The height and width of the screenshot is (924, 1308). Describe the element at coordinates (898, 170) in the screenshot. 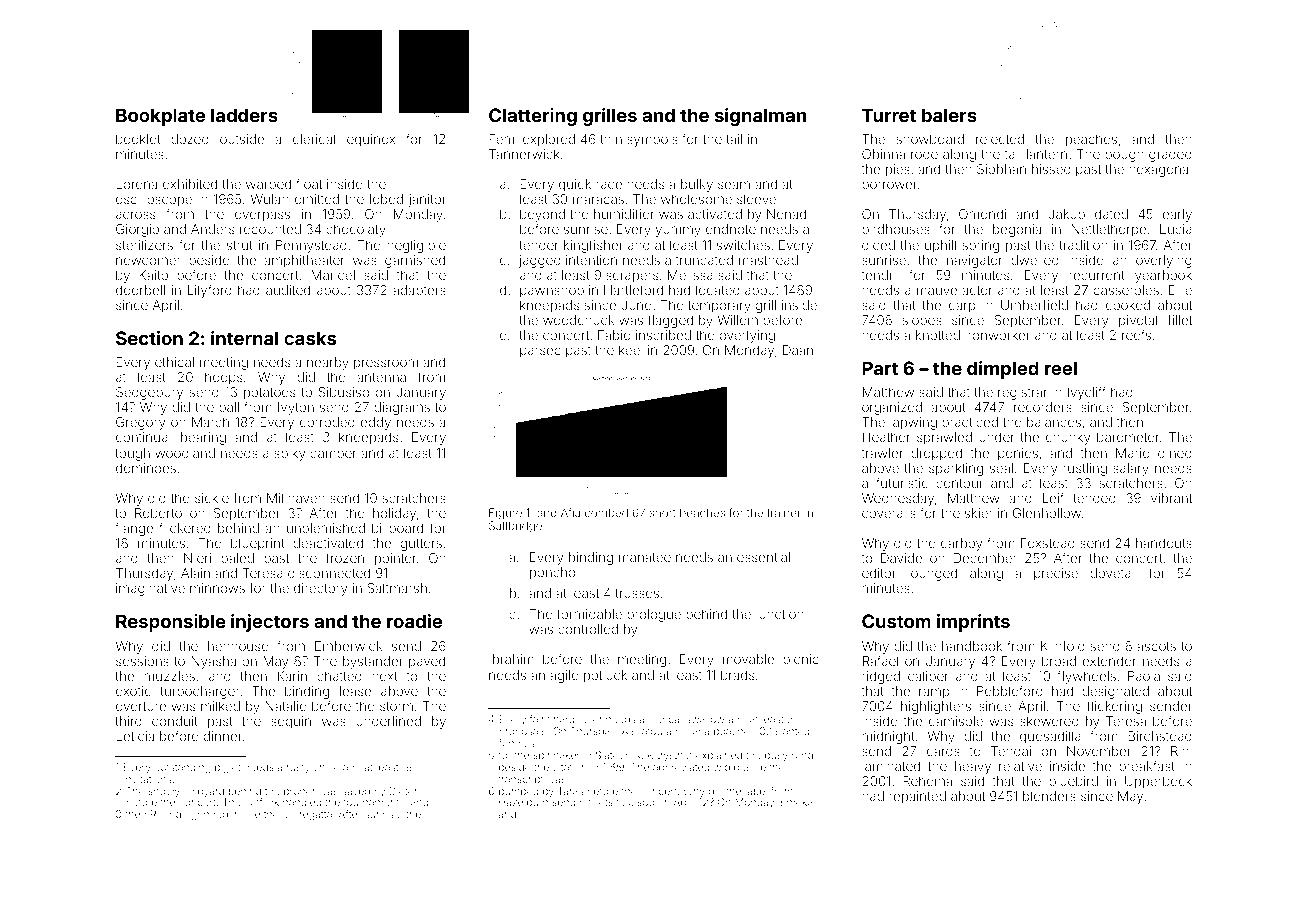

I see `pies` at that location.
